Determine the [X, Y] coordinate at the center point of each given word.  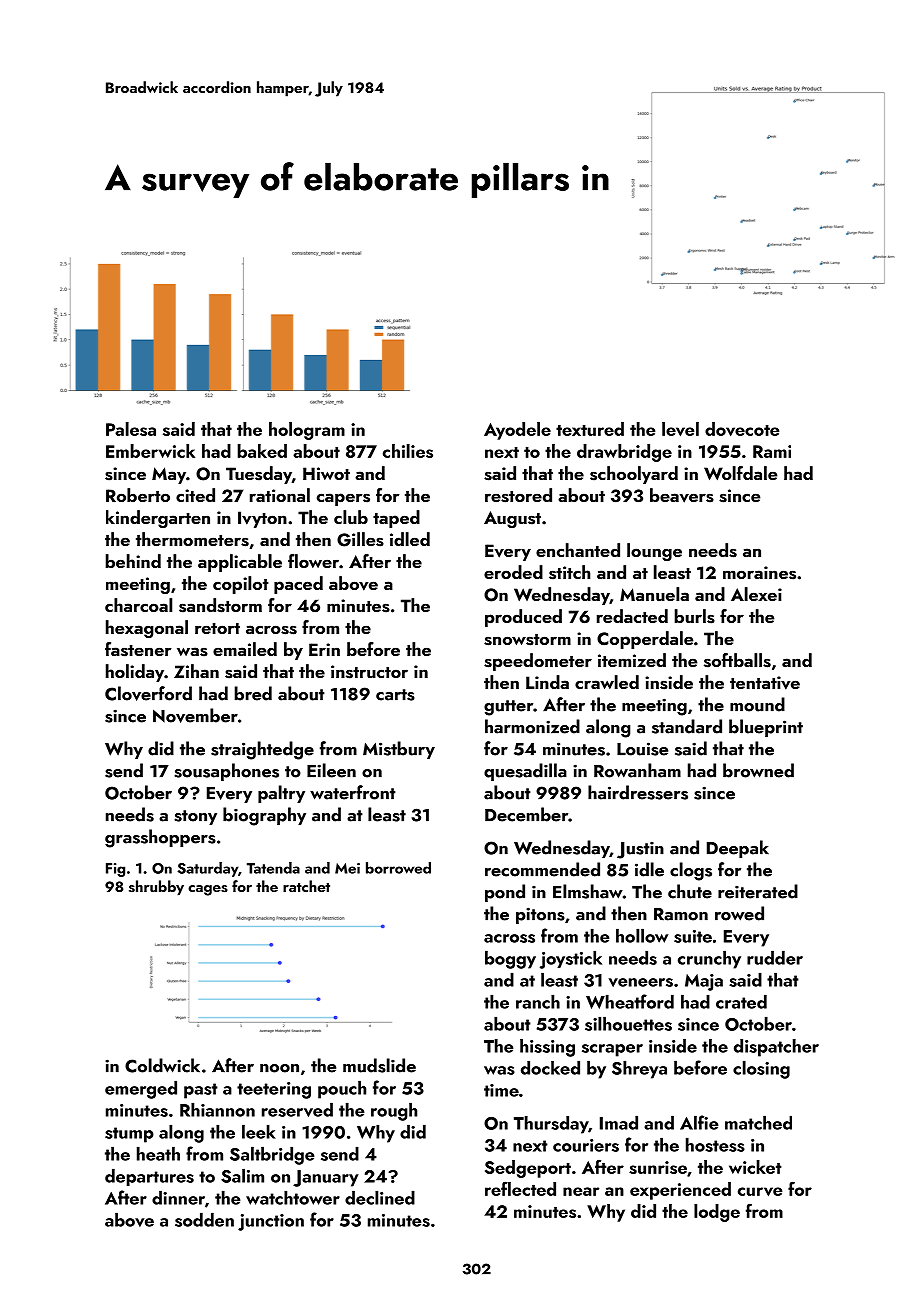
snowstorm [527, 640]
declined [380, 1197]
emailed [245, 649]
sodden [204, 1219]
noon [279, 1068]
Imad [619, 1122]
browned [758, 770]
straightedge [262, 750]
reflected [520, 1188]
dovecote [742, 429]
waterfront [353, 792]
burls [695, 616]
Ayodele [517, 431]
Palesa [131, 429]
